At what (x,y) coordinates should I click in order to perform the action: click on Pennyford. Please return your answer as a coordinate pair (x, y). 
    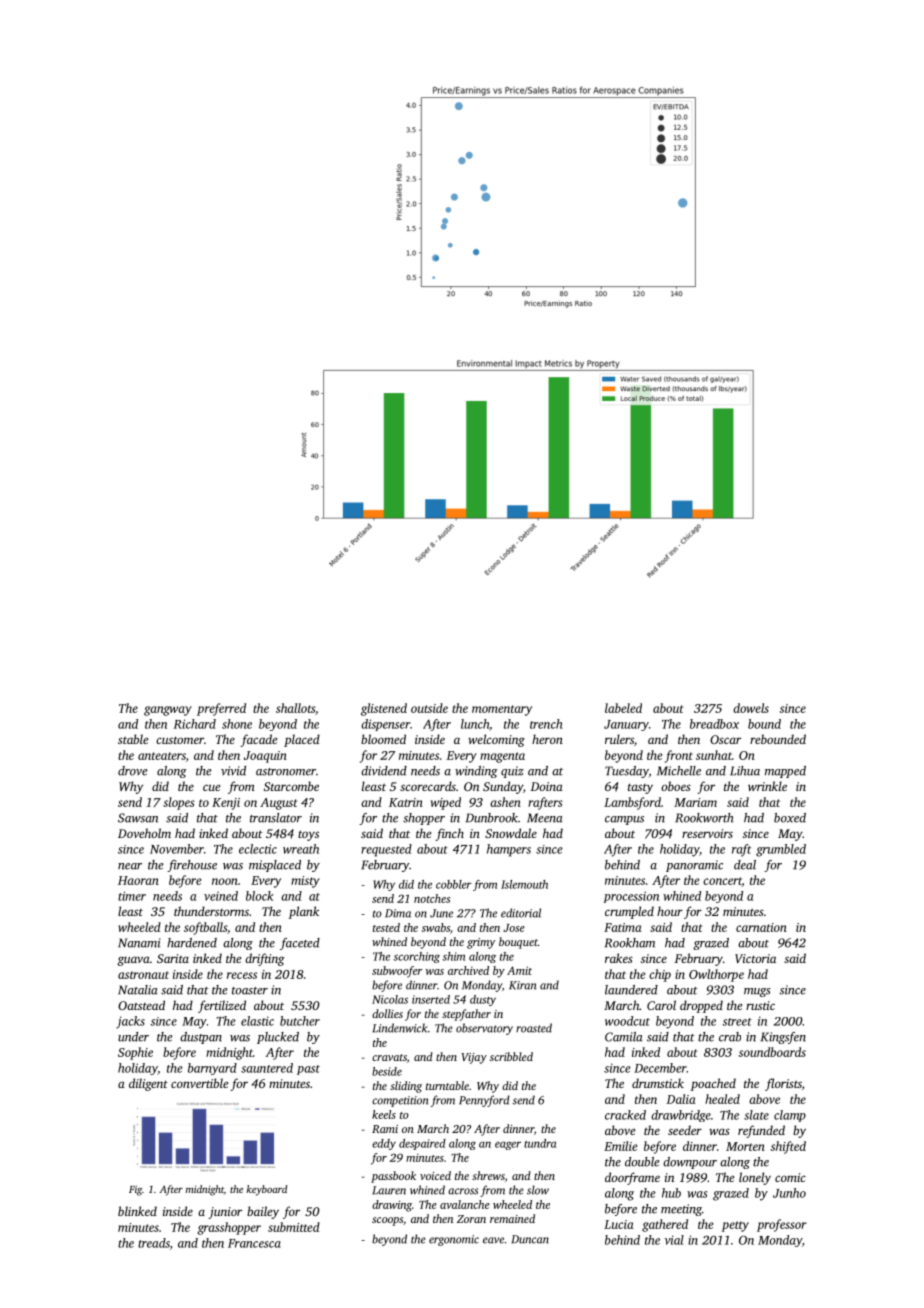
    Looking at the image, I should click on (484, 1101).
